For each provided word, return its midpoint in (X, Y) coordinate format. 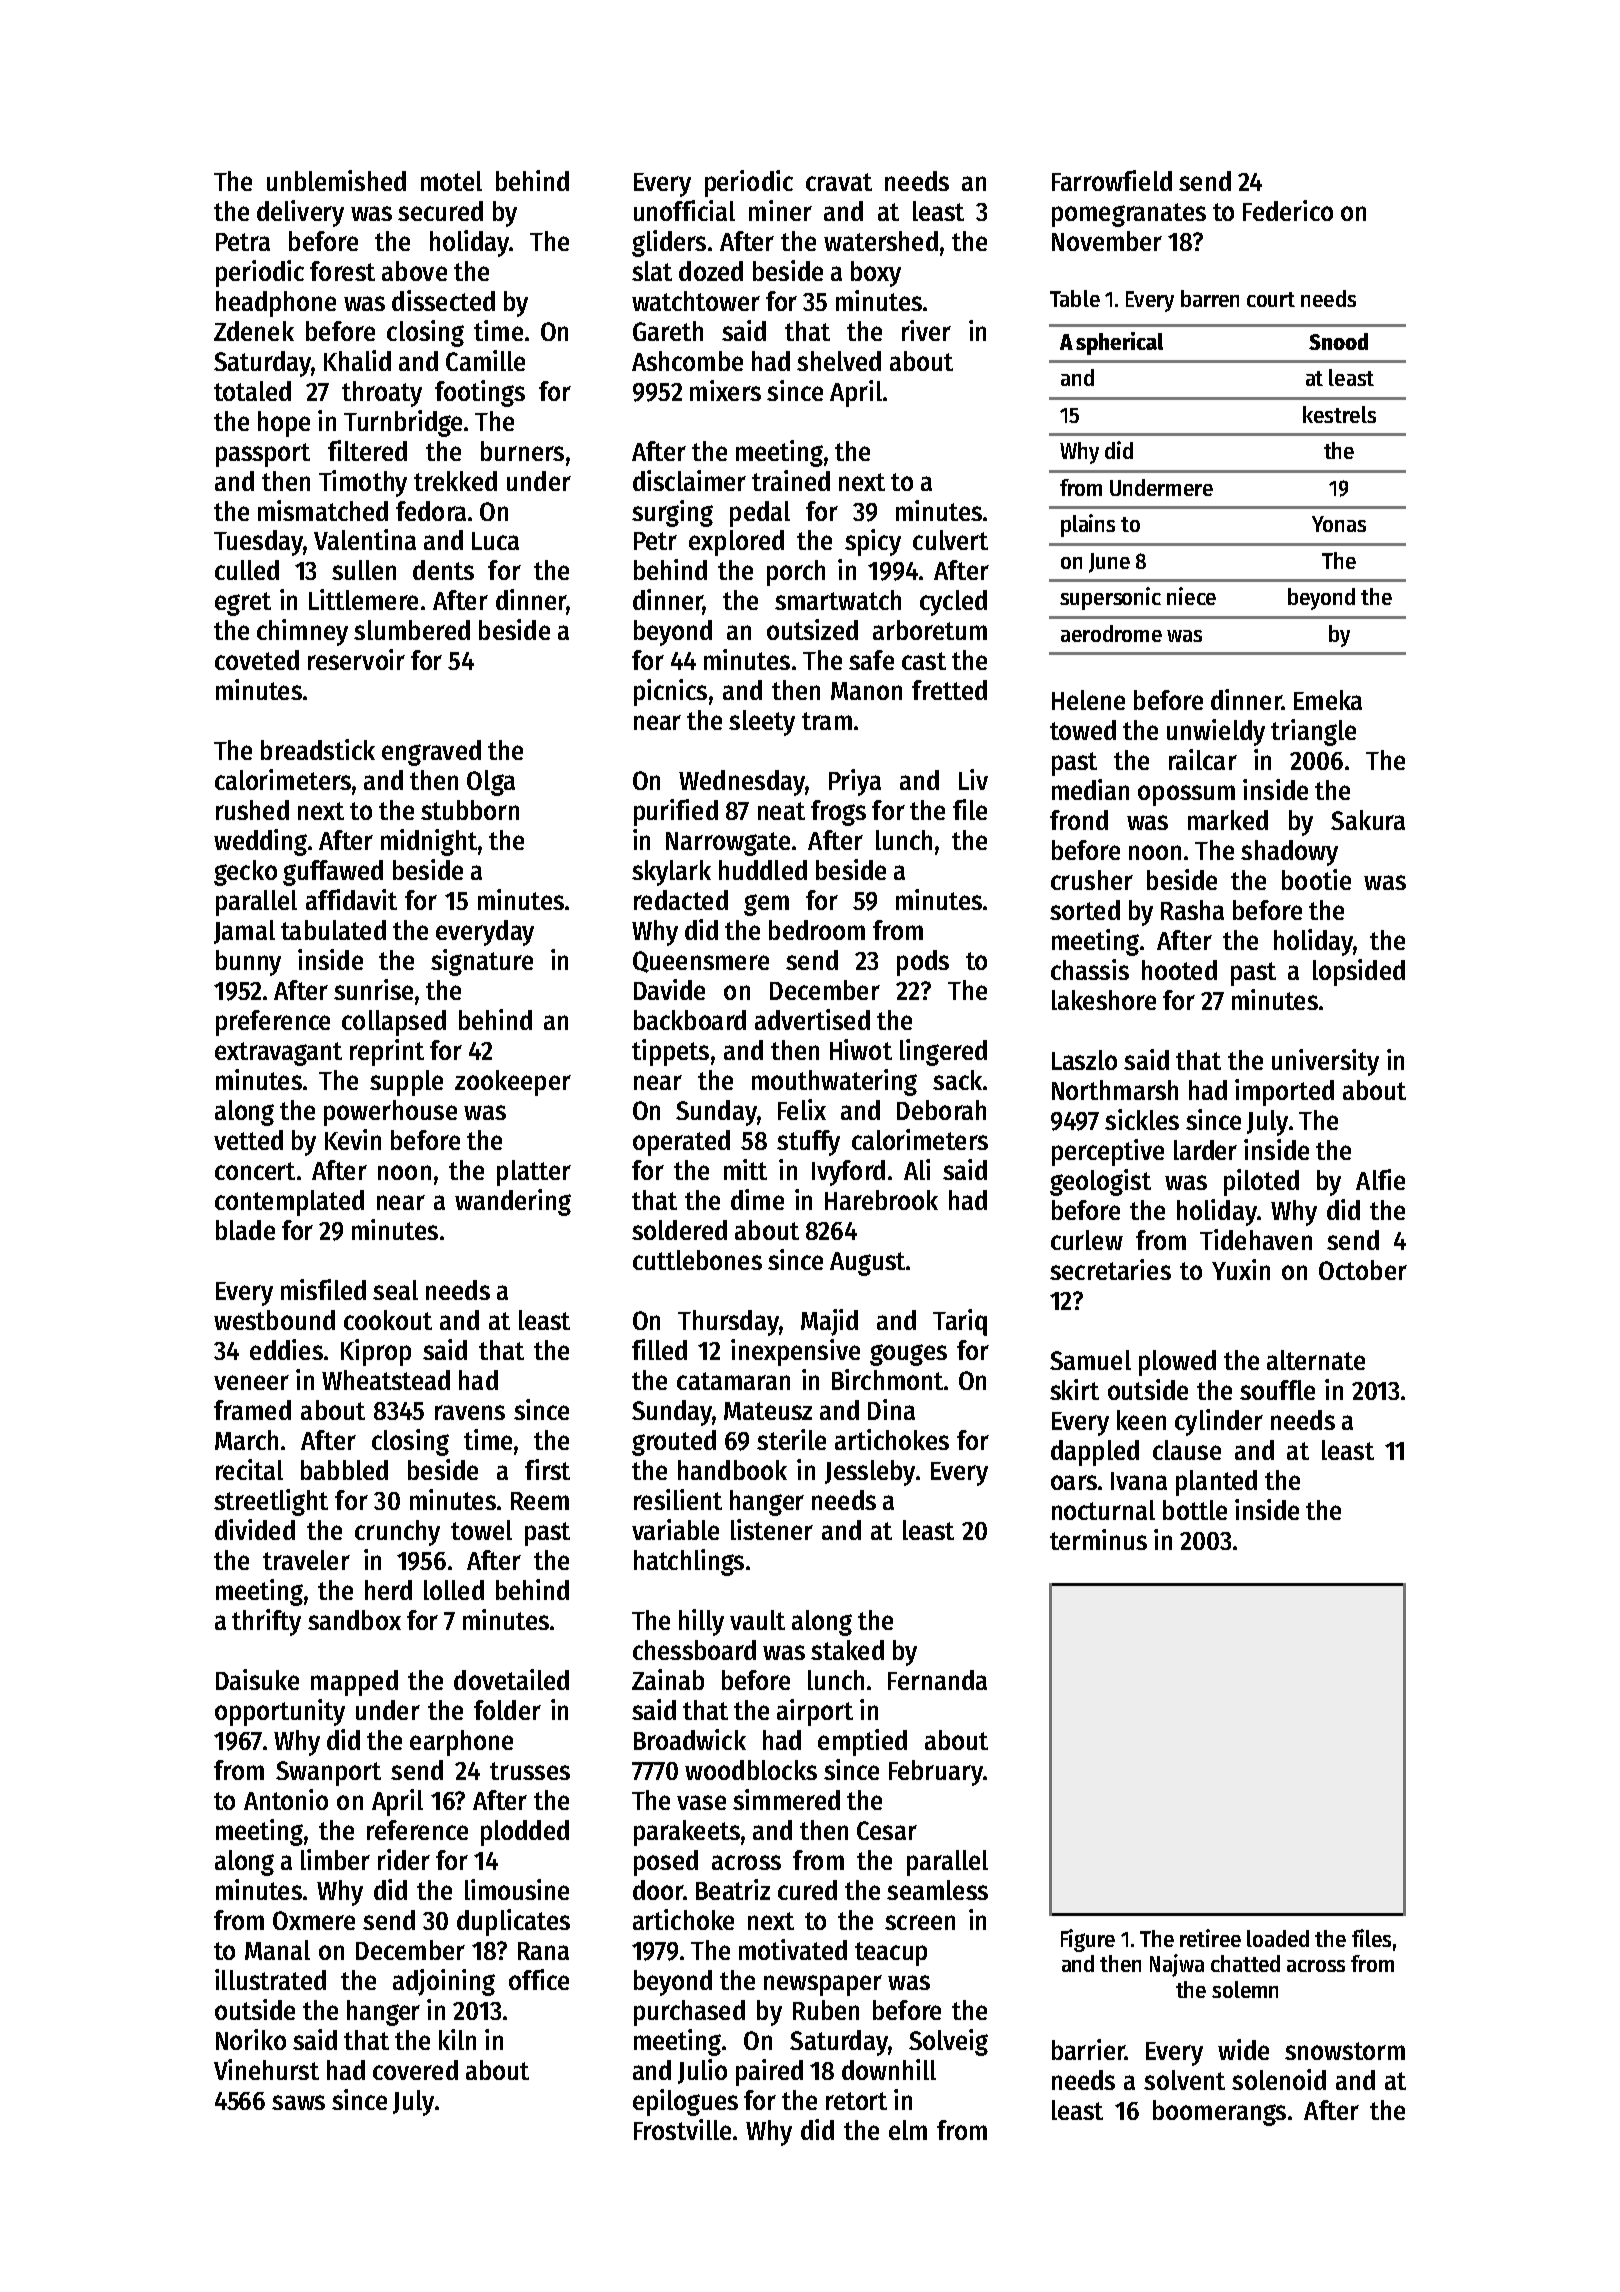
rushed (252, 810)
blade (245, 1230)
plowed (1177, 1363)
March (246, 1440)
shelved (839, 361)
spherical (1119, 343)
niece (1191, 596)
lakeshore (1104, 1000)
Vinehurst (266, 2069)
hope (284, 424)
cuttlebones (697, 1260)
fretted (949, 690)
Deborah (941, 1110)
